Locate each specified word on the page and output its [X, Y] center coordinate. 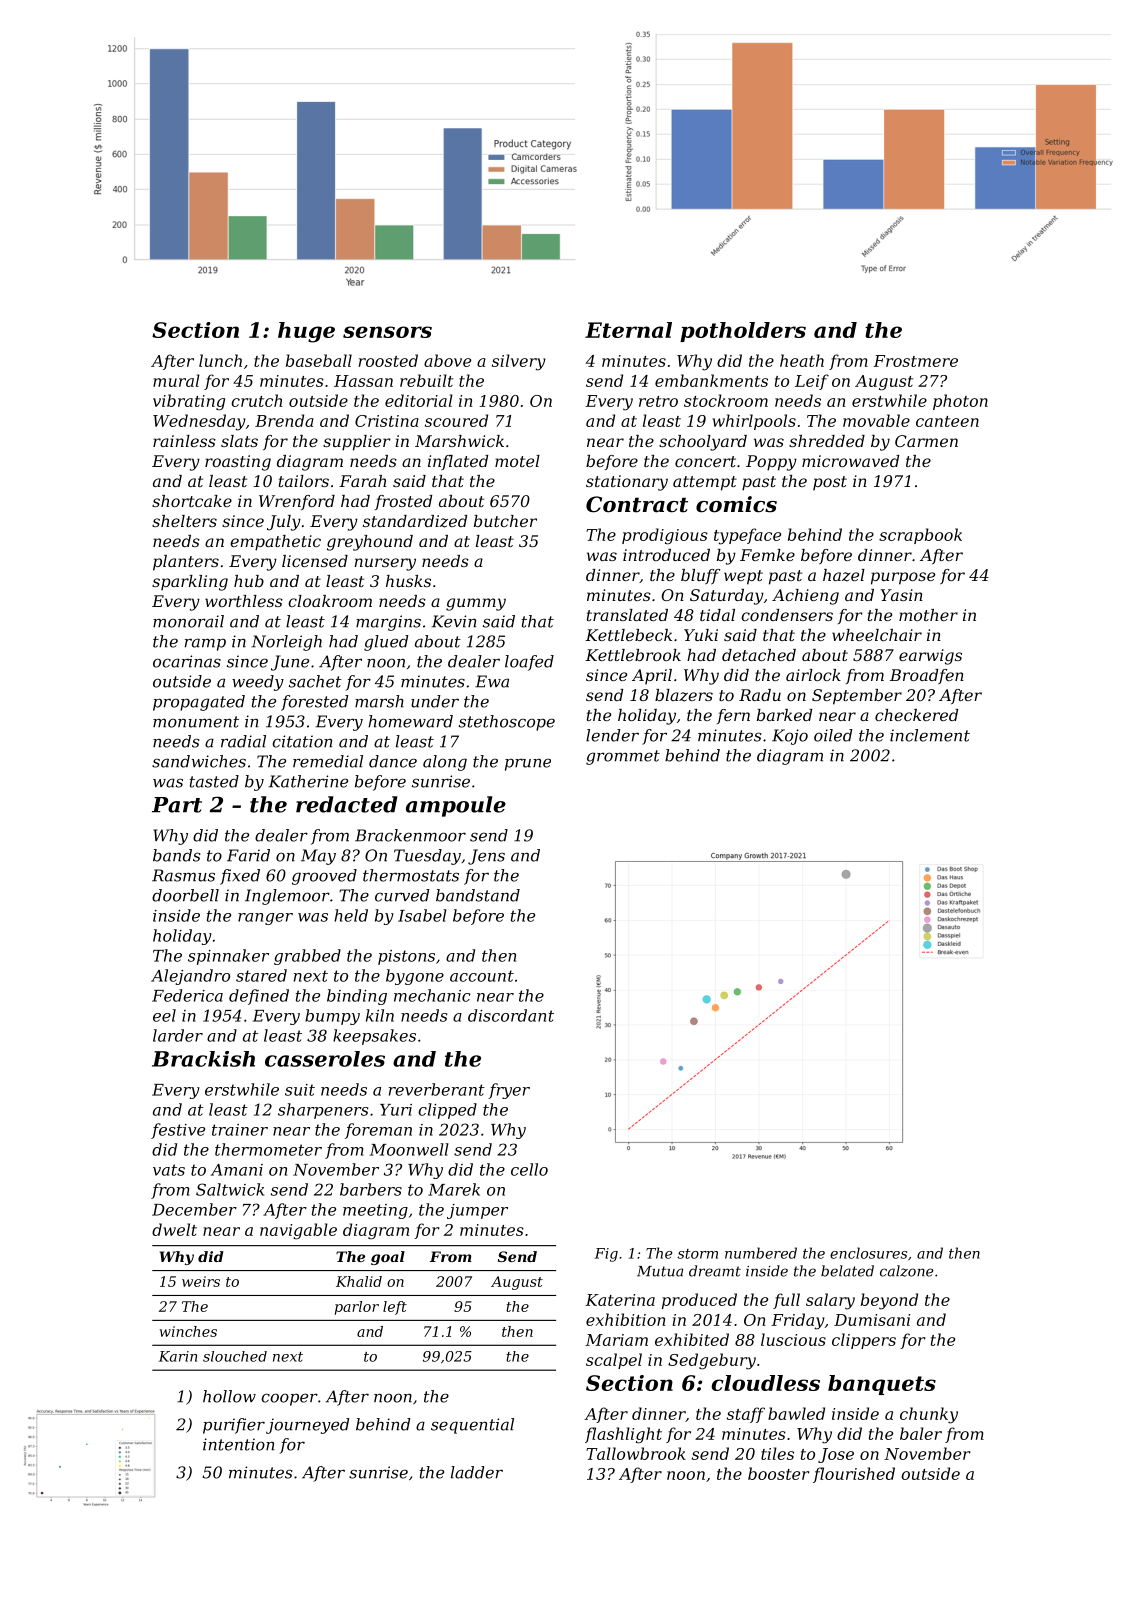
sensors [387, 332]
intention [238, 1444]
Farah [362, 481]
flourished [854, 1475]
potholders [743, 332]
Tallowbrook [636, 1453]
